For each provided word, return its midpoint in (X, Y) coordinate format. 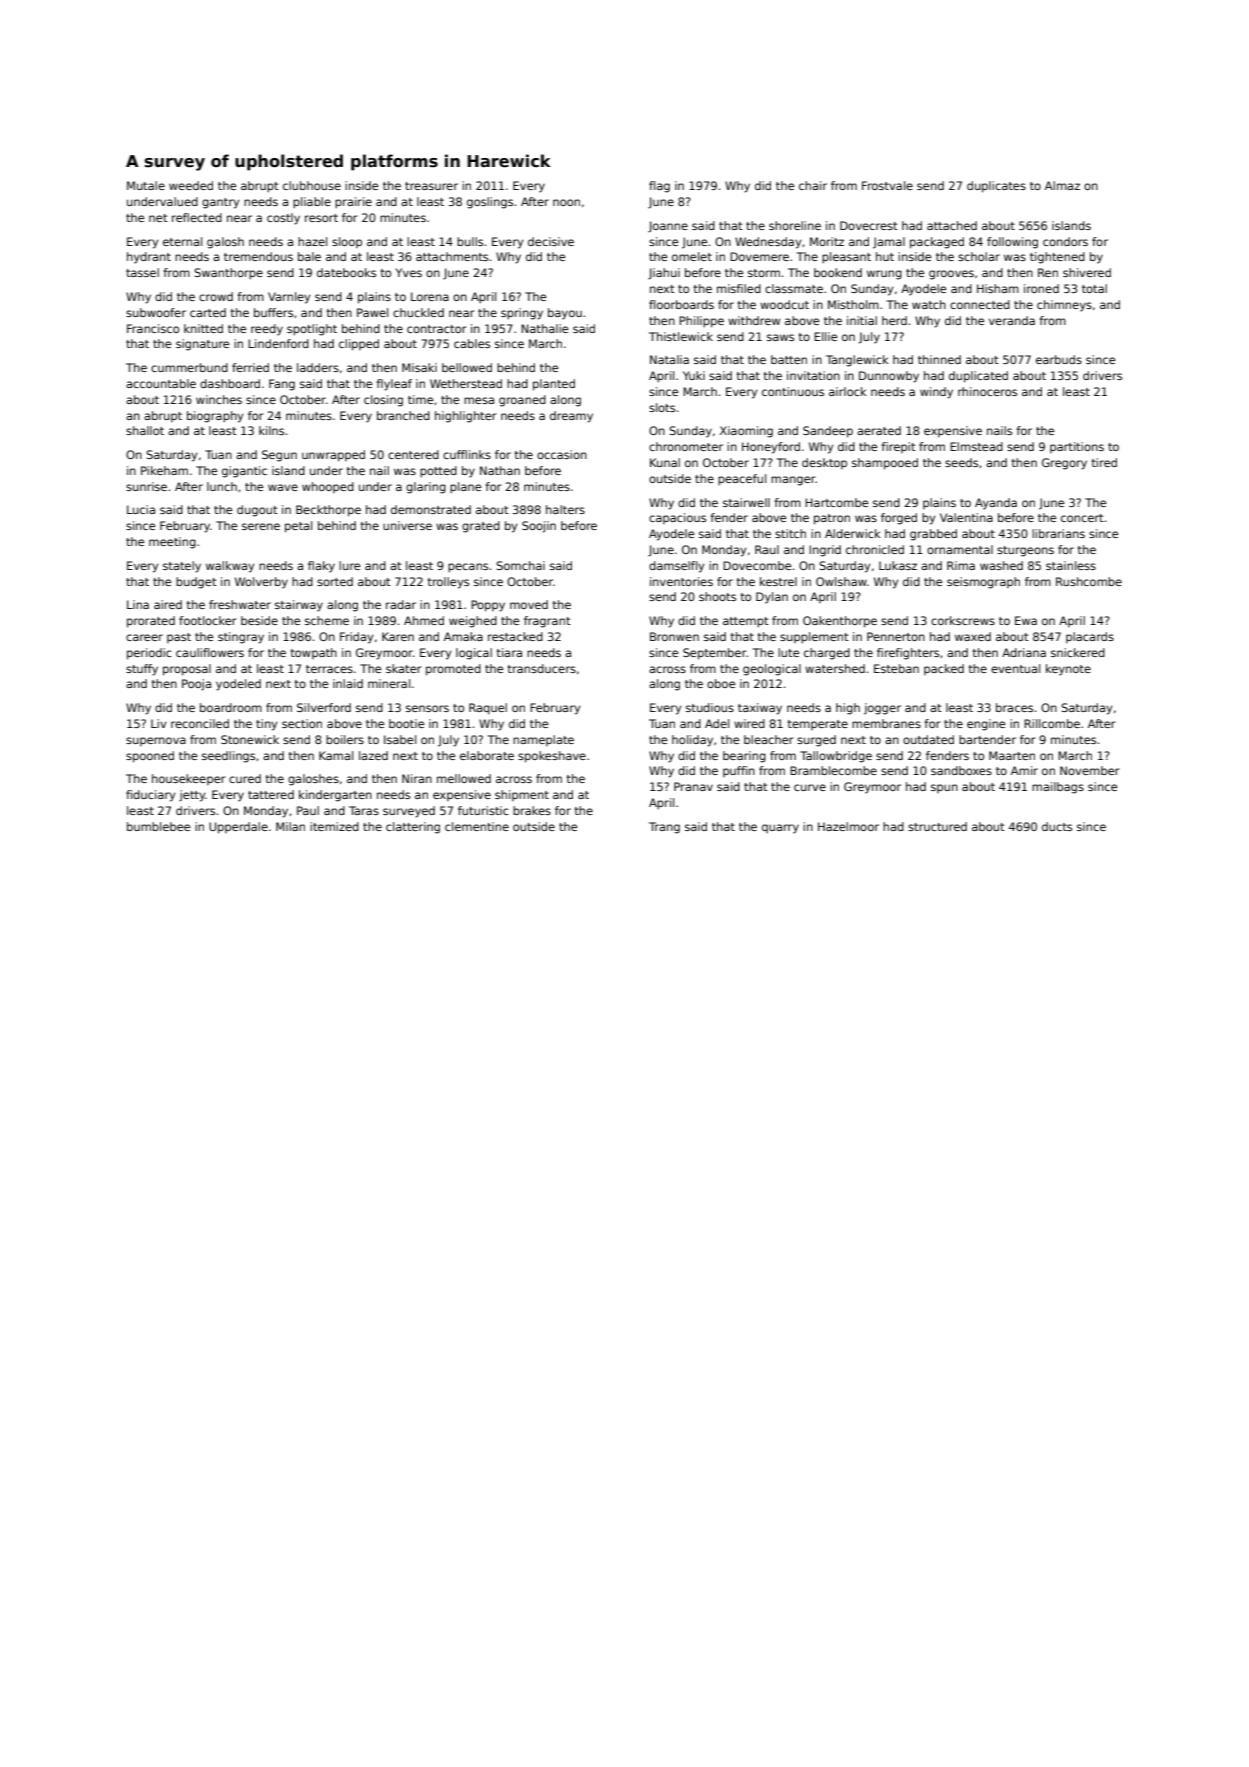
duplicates (996, 187)
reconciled (200, 723)
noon (566, 202)
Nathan (500, 470)
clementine (477, 826)
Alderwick (853, 533)
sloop (347, 242)
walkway (230, 567)
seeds (961, 462)
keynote (1068, 670)
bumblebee (158, 826)
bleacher (768, 739)
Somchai (520, 565)
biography (215, 417)
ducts (1057, 826)
